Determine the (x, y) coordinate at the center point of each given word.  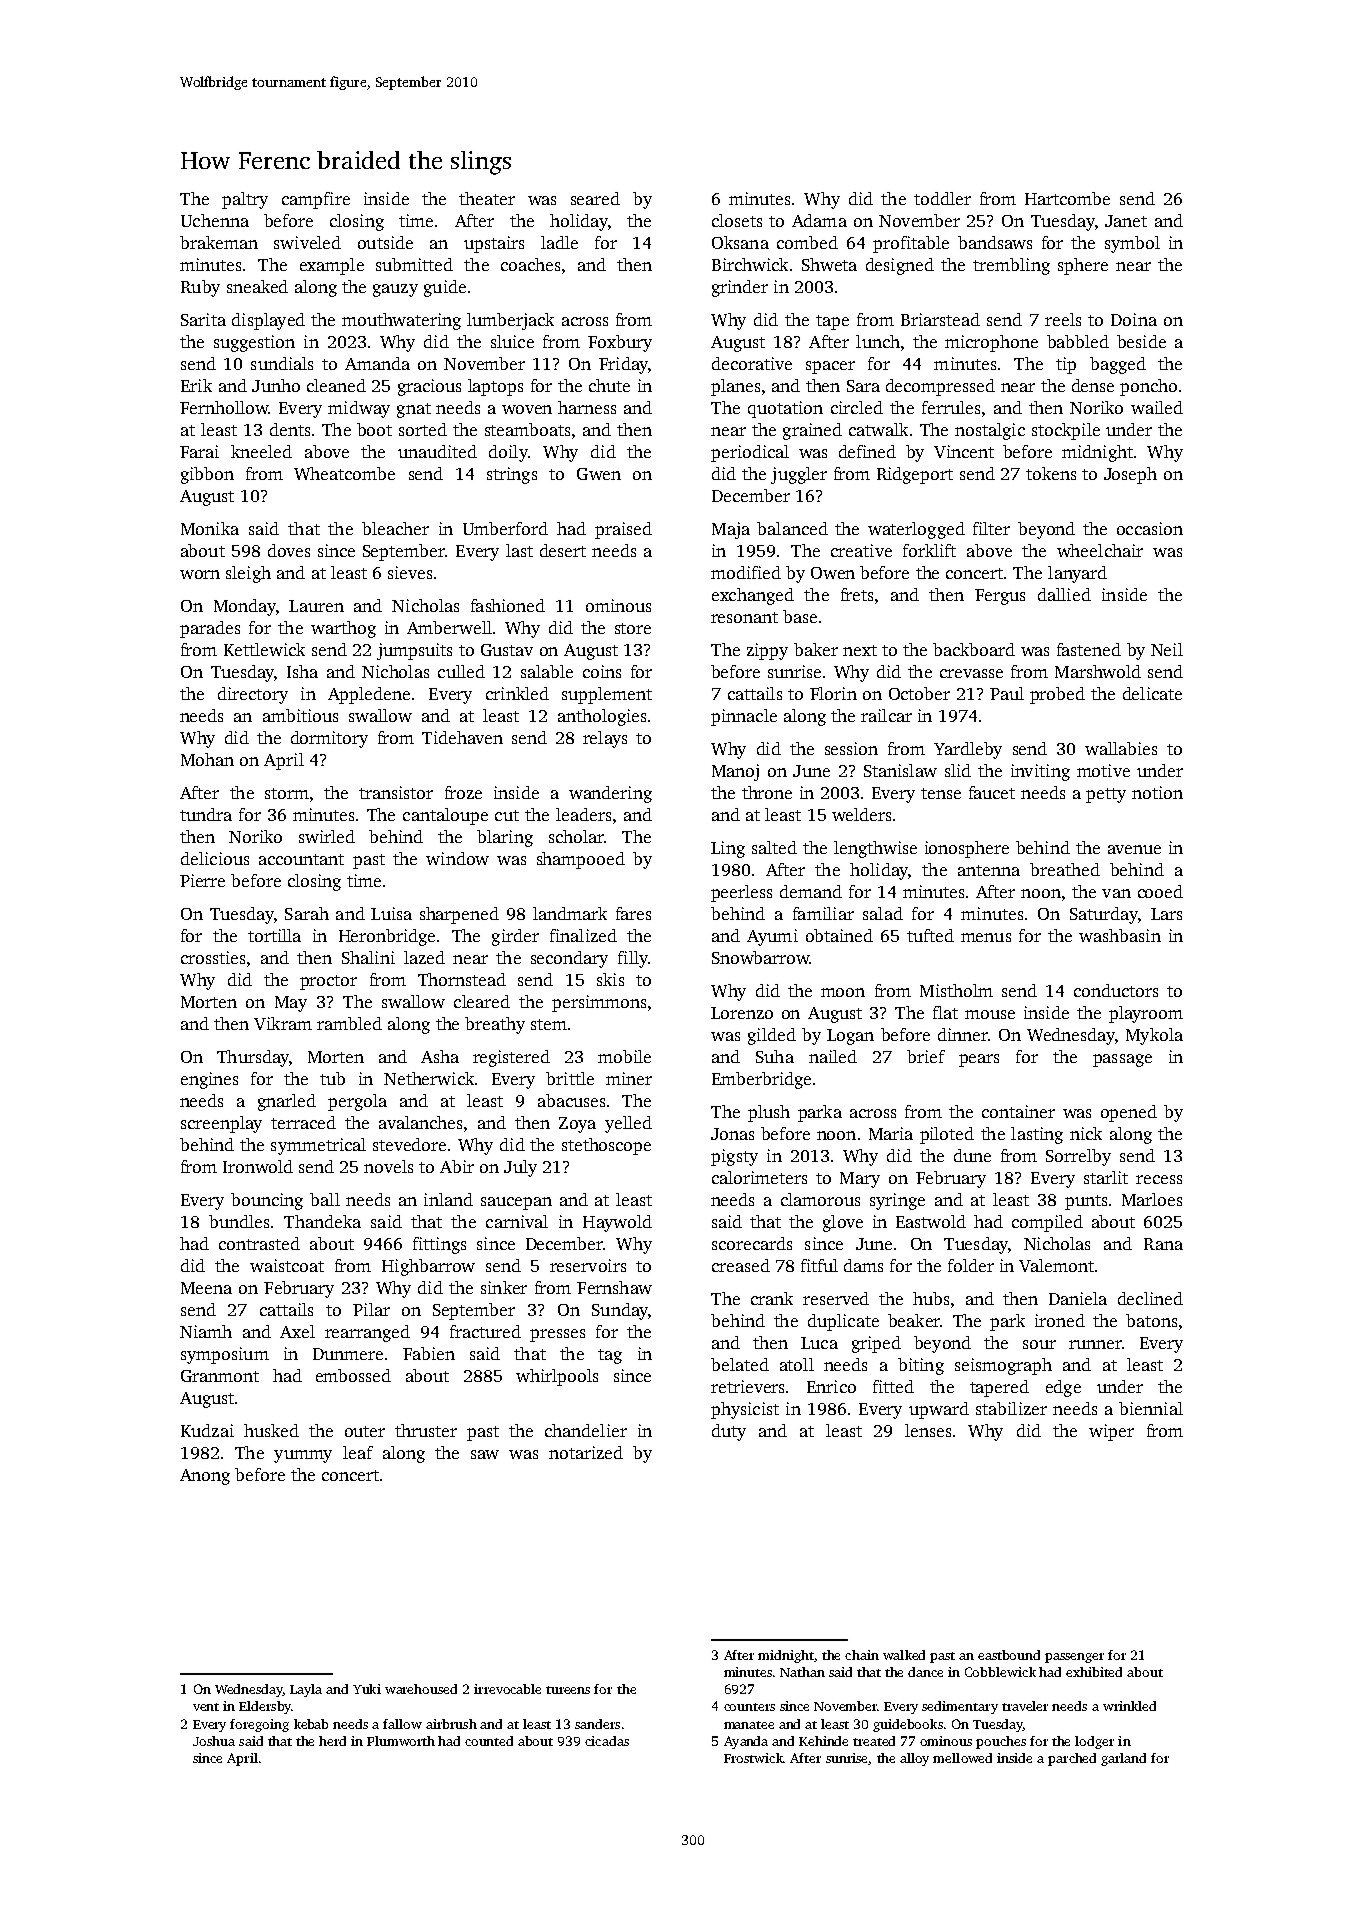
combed (807, 242)
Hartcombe (1067, 198)
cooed (1160, 891)
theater (487, 198)
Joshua (214, 1741)
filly (633, 959)
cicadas (607, 1741)
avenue (1134, 849)
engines (209, 1080)
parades (210, 629)
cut (507, 815)
